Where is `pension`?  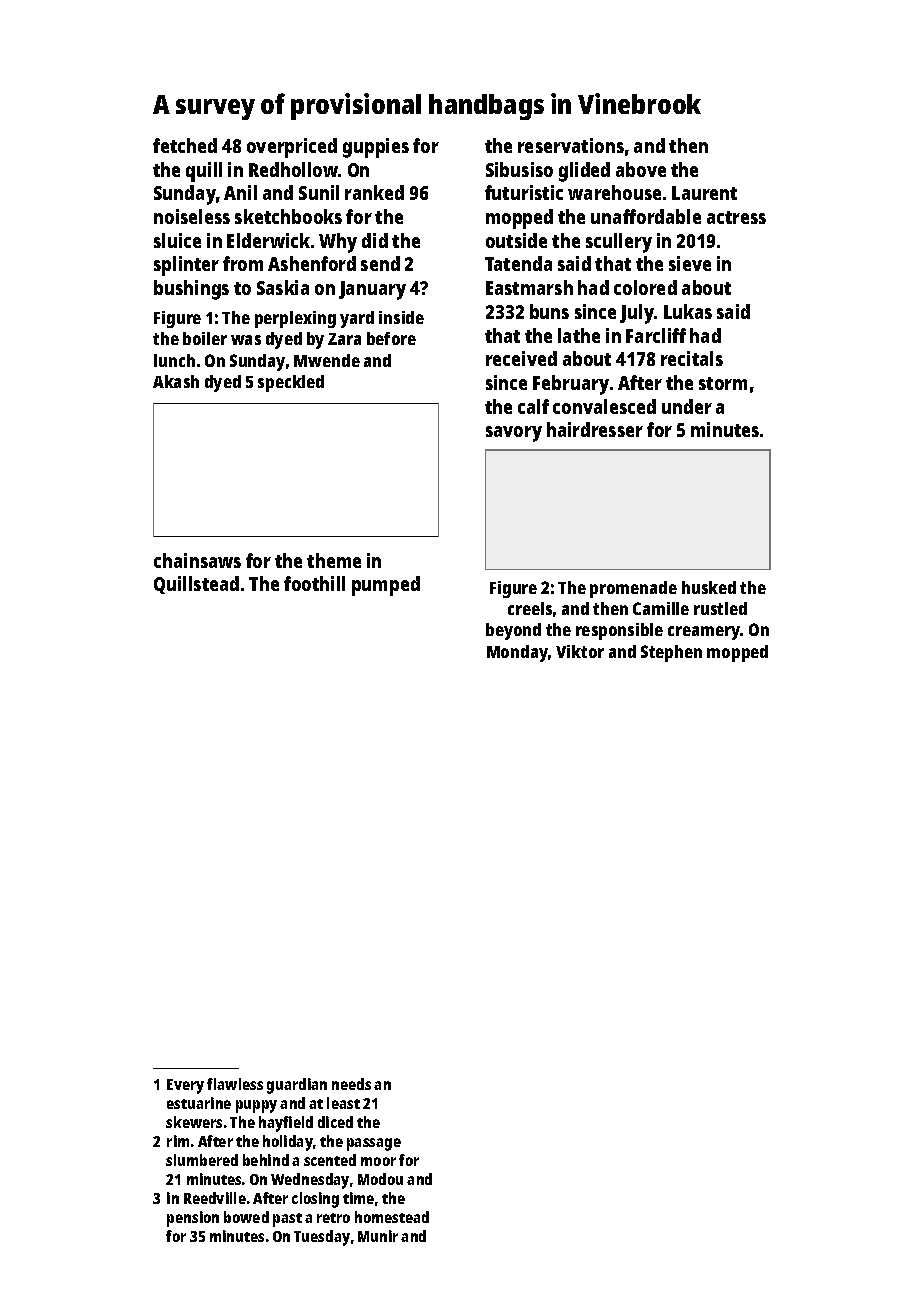 pension is located at coordinates (193, 1219).
